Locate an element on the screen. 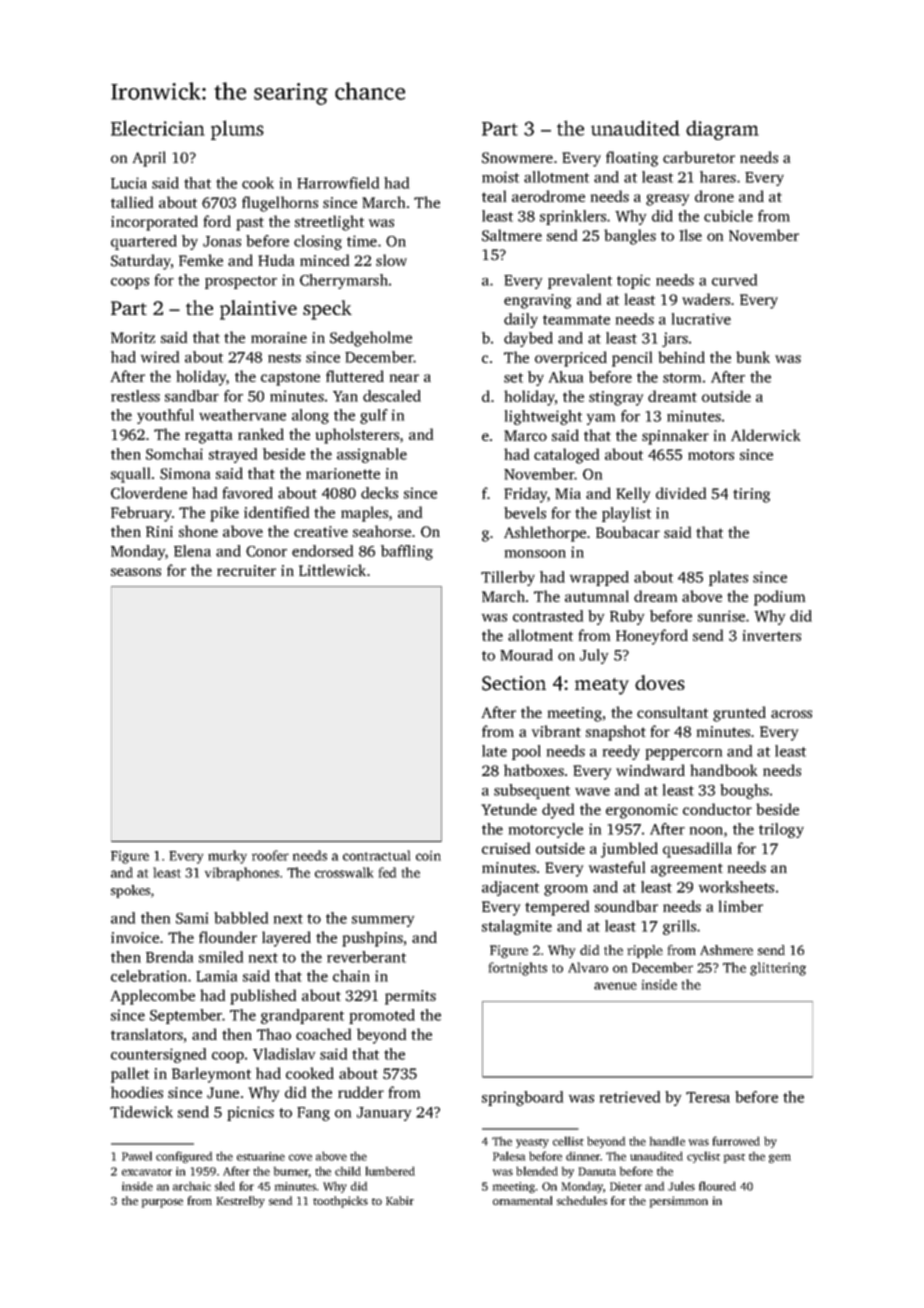 This screenshot has height=1308, width=924. baffling is located at coordinates (407, 552).
